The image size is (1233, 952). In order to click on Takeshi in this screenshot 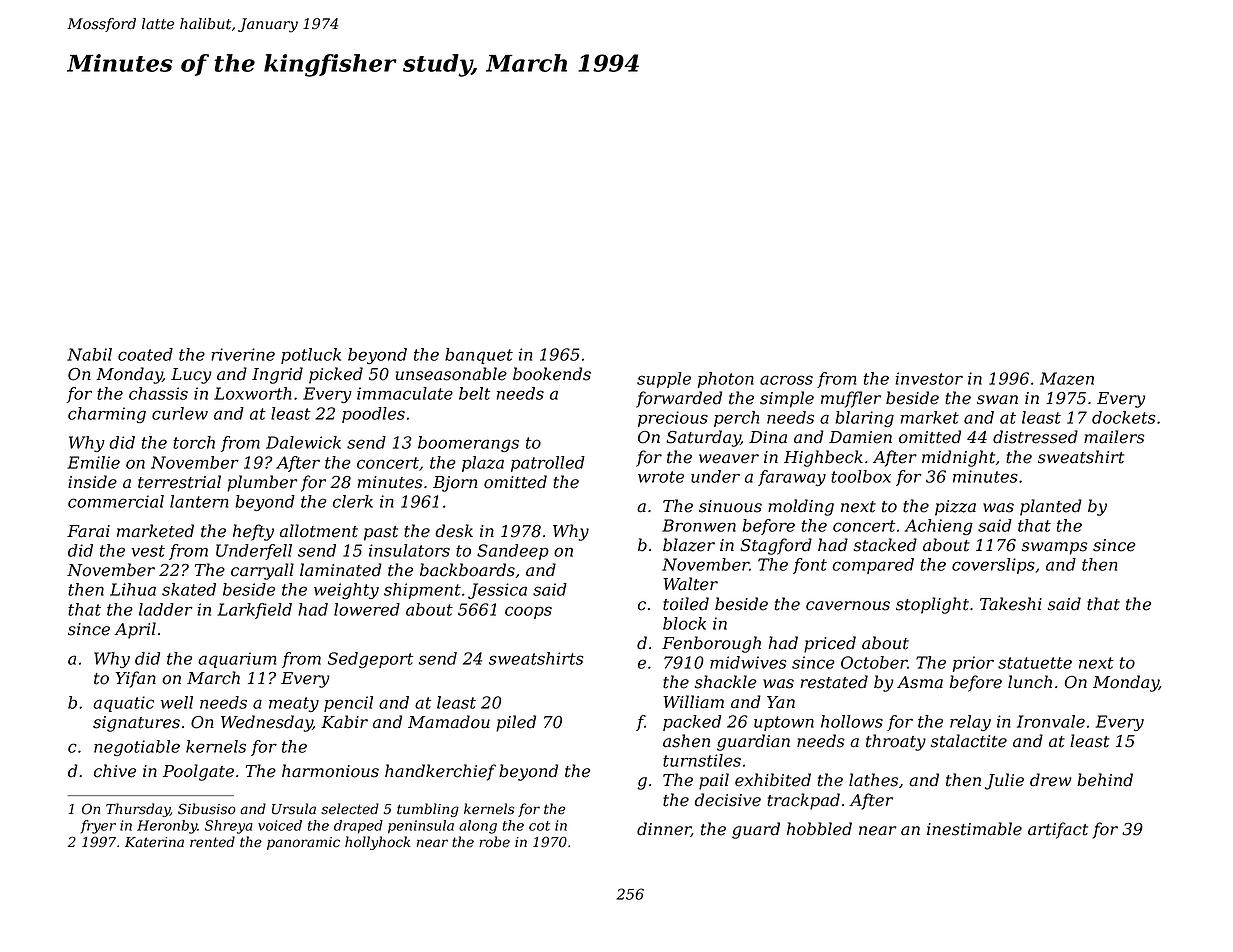, I will do `click(1011, 604)`.
